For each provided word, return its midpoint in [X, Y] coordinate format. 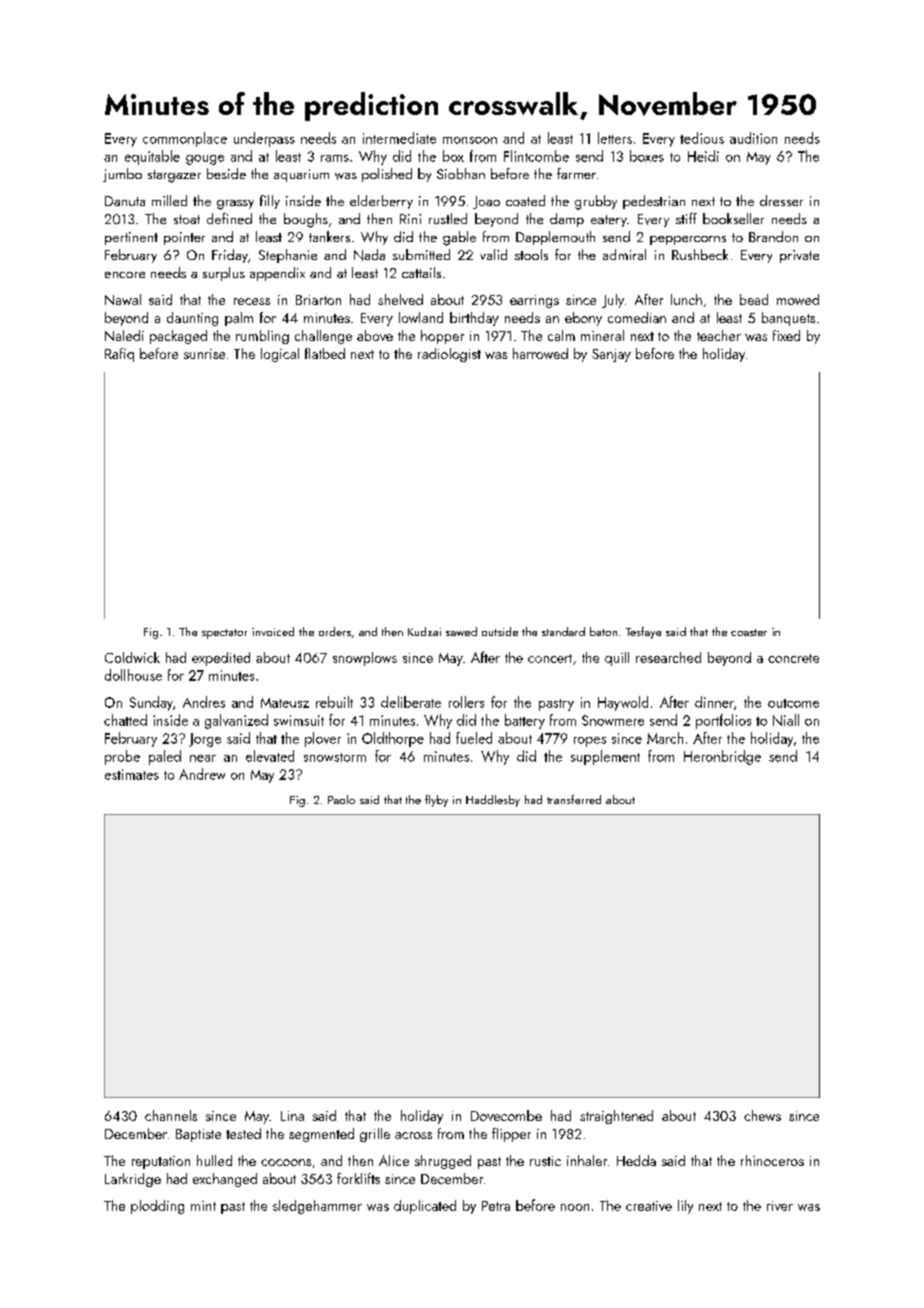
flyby [436, 801]
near [203, 758]
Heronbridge [722, 757]
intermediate [399, 138]
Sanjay [611, 355]
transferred [574, 799]
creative [649, 1206]
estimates [132, 774]
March [665, 738]
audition [753, 138]
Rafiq [119, 355]
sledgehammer [317, 1207]
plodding [157, 1207]
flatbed [325, 353]
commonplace [185, 139]
